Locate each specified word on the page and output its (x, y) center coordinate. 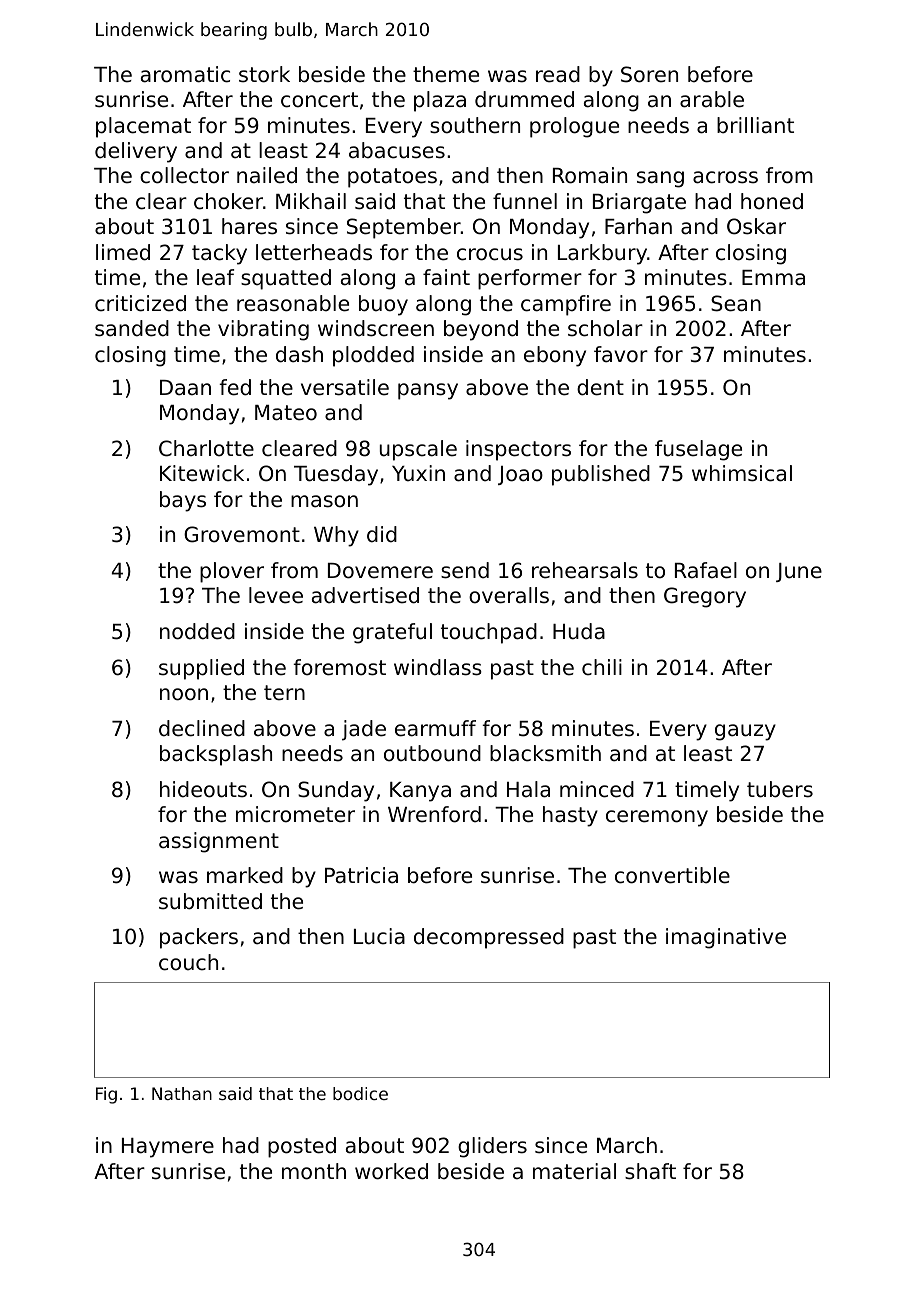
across (725, 177)
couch (188, 962)
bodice (360, 1093)
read (558, 74)
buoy (383, 305)
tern (284, 693)
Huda (579, 631)
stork (264, 74)
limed (123, 252)
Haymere (168, 1148)
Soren (649, 74)
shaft (650, 1171)
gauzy (745, 732)
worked (391, 1171)
